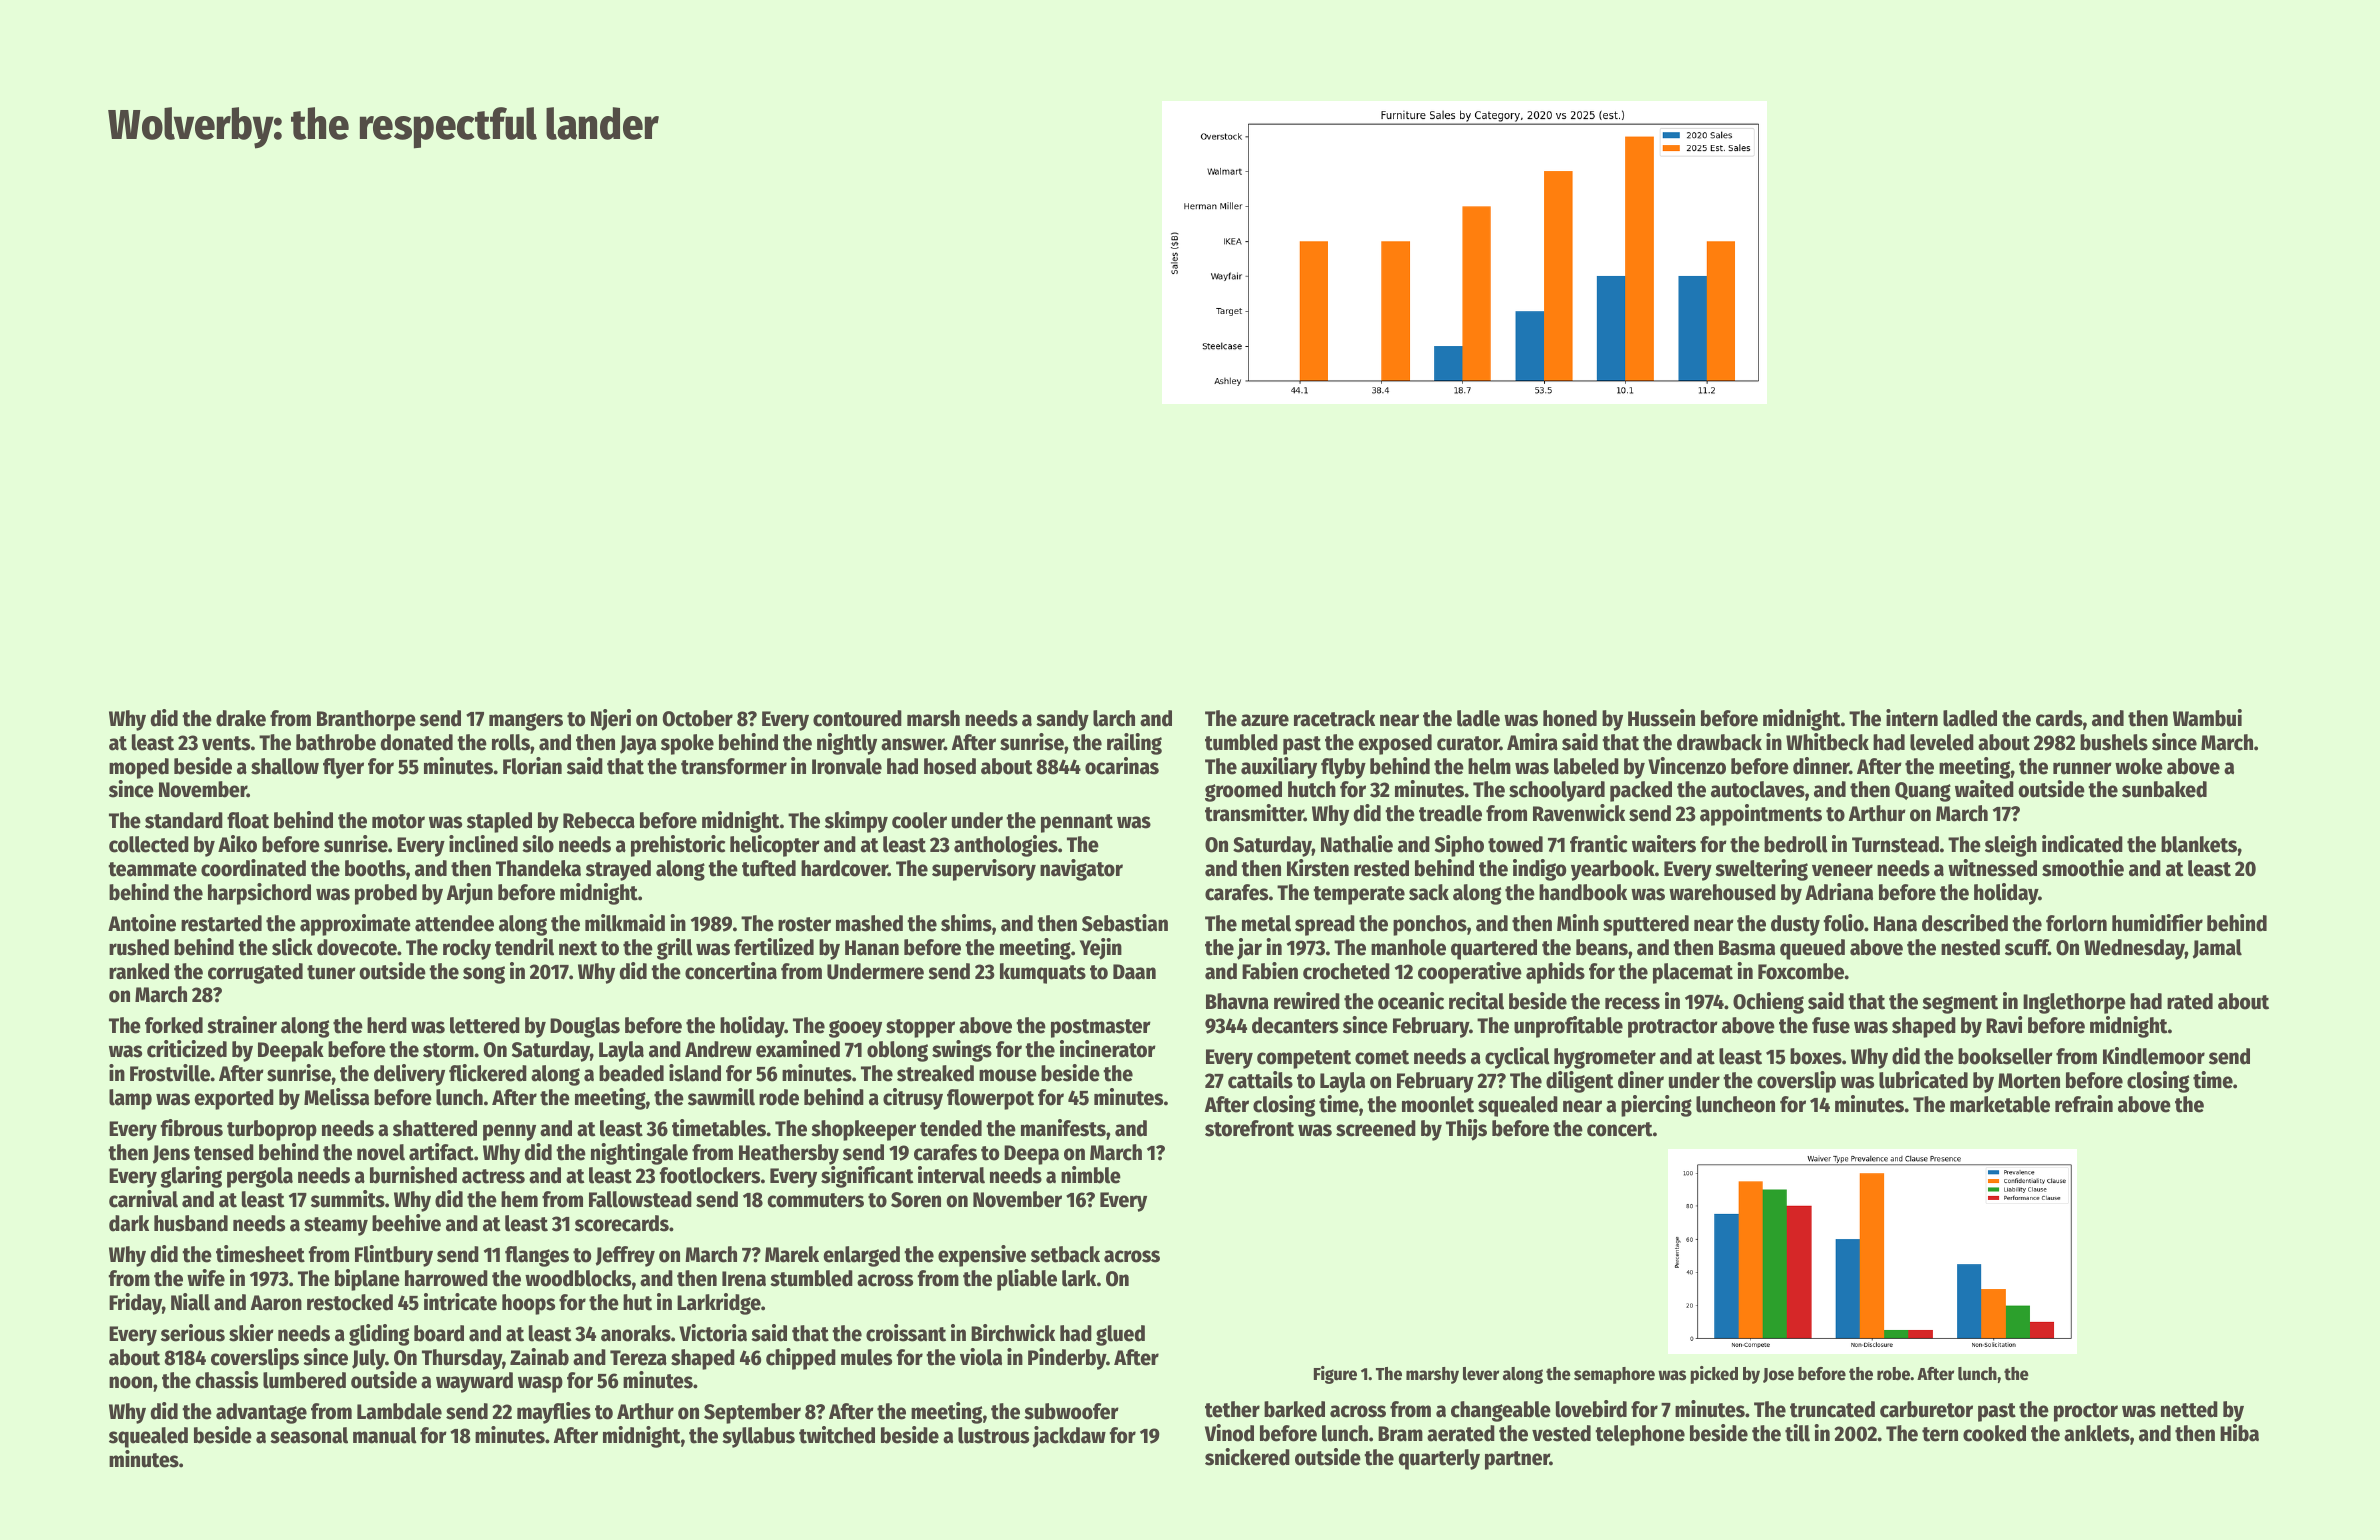 This document has width=2380, height=1540. Describe the element at coordinates (855, 1029) in the document. I see `gooey` at that location.
